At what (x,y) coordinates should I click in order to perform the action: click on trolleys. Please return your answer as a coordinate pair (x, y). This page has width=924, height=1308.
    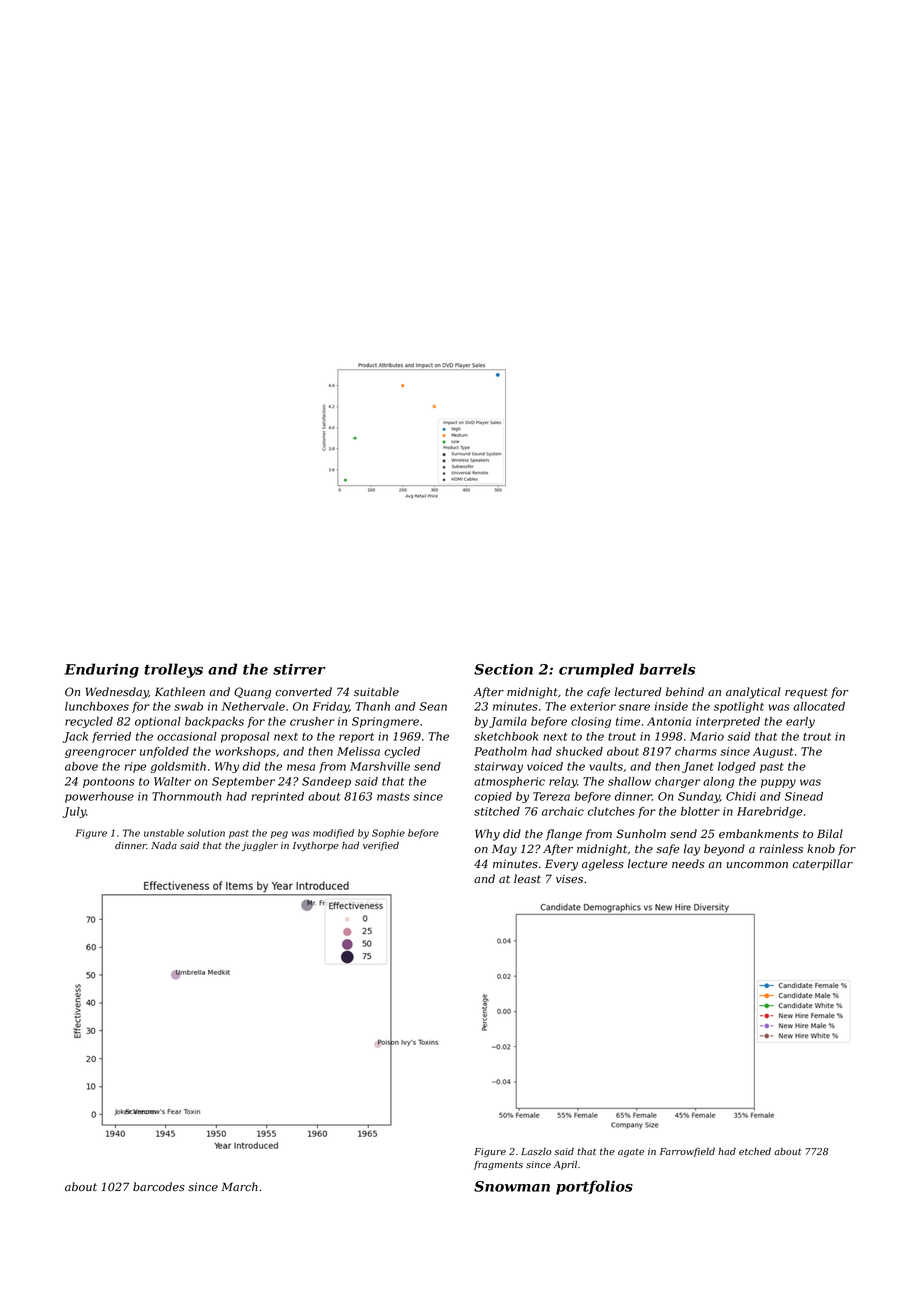
    Looking at the image, I should click on (173, 670).
